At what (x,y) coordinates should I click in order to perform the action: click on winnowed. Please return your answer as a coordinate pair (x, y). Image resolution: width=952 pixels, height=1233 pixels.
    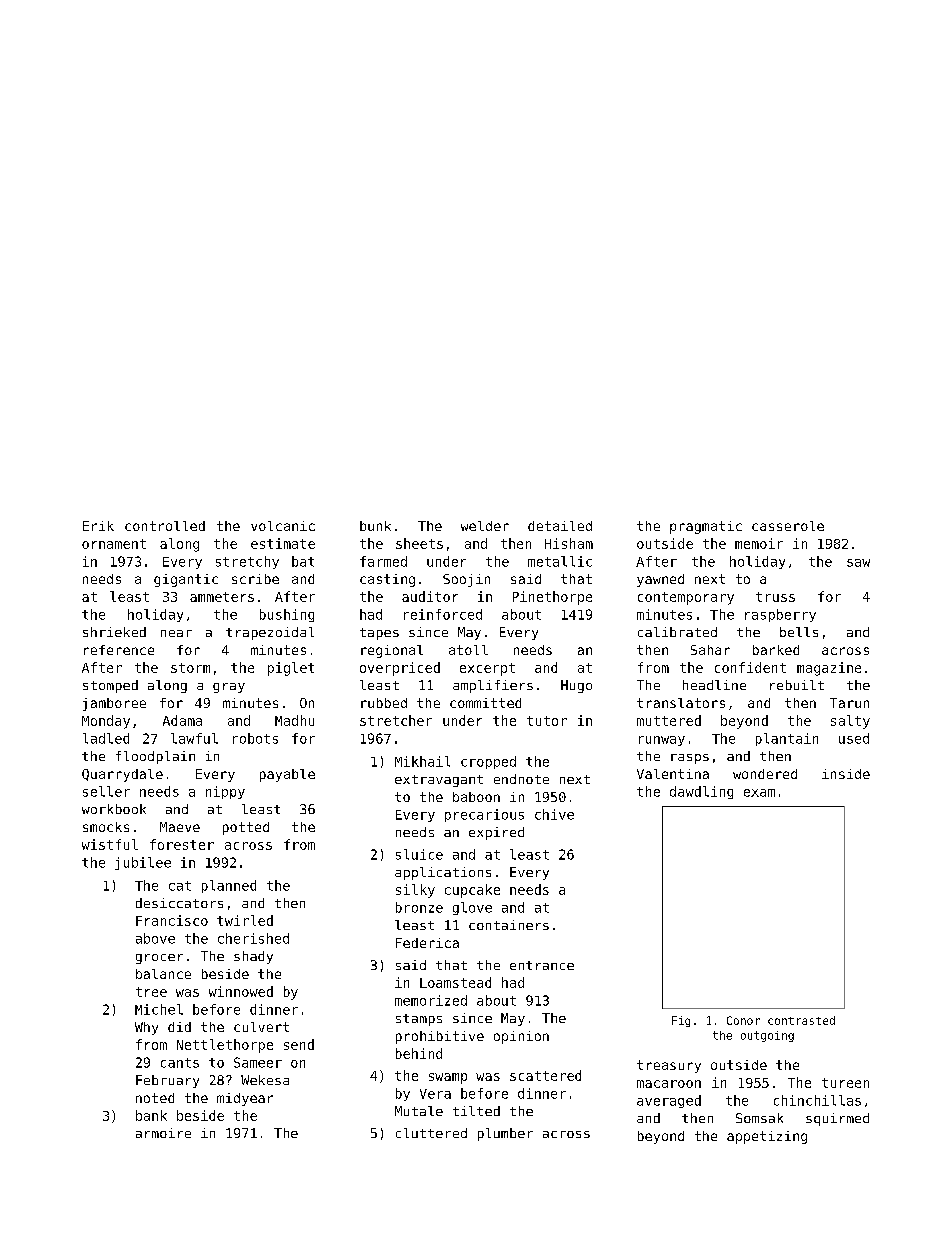
    Looking at the image, I should click on (241, 991).
